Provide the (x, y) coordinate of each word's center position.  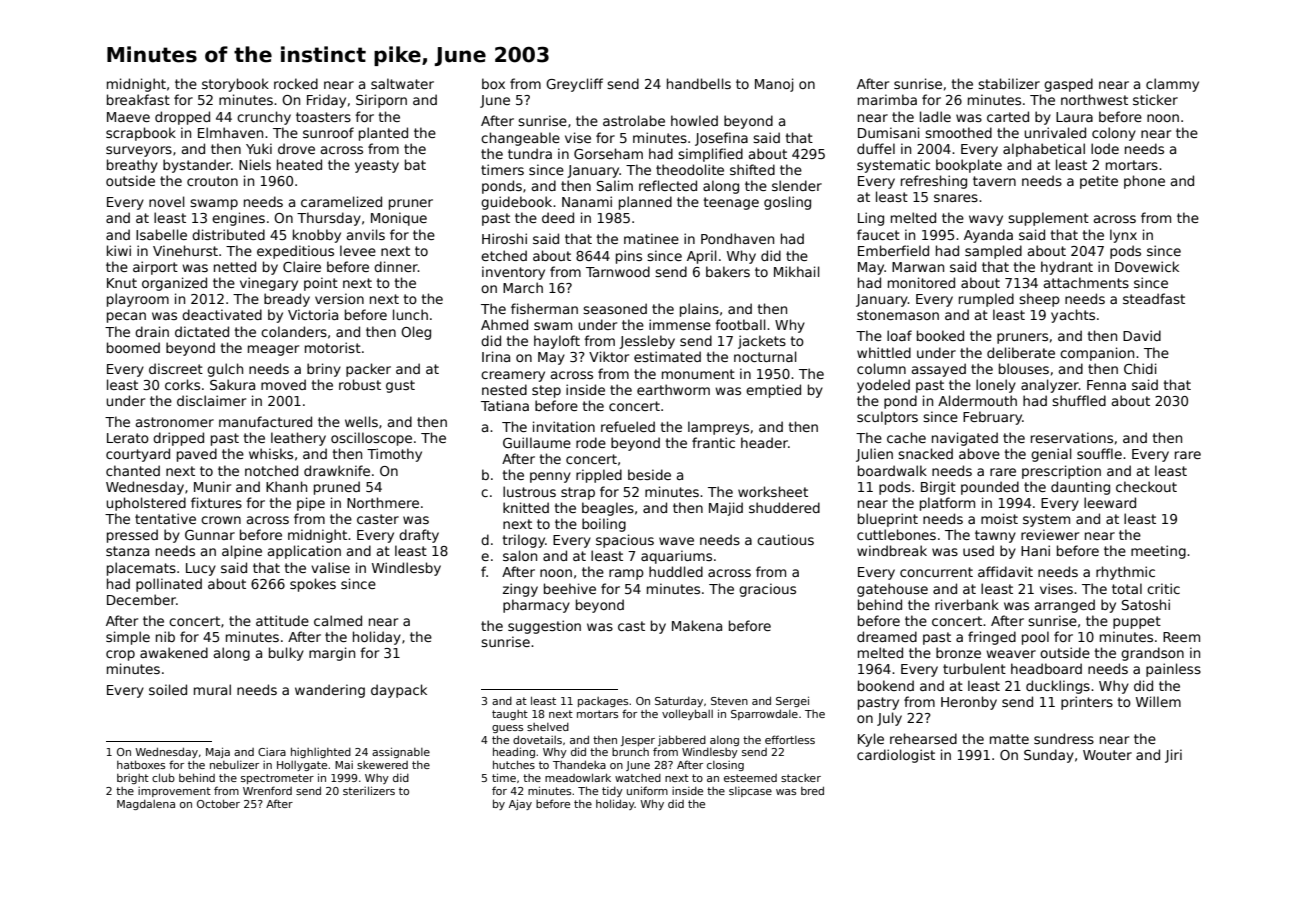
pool (1035, 638)
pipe (311, 504)
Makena (697, 625)
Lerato (128, 438)
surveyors (139, 151)
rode (591, 442)
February (992, 418)
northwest (1094, 99)
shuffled (1079, 400)
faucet (878, 234)
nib (165, 636)
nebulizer (234, 765)
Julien (874, 455)
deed (558, 217)
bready (287, 300)
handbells (699, 83)
